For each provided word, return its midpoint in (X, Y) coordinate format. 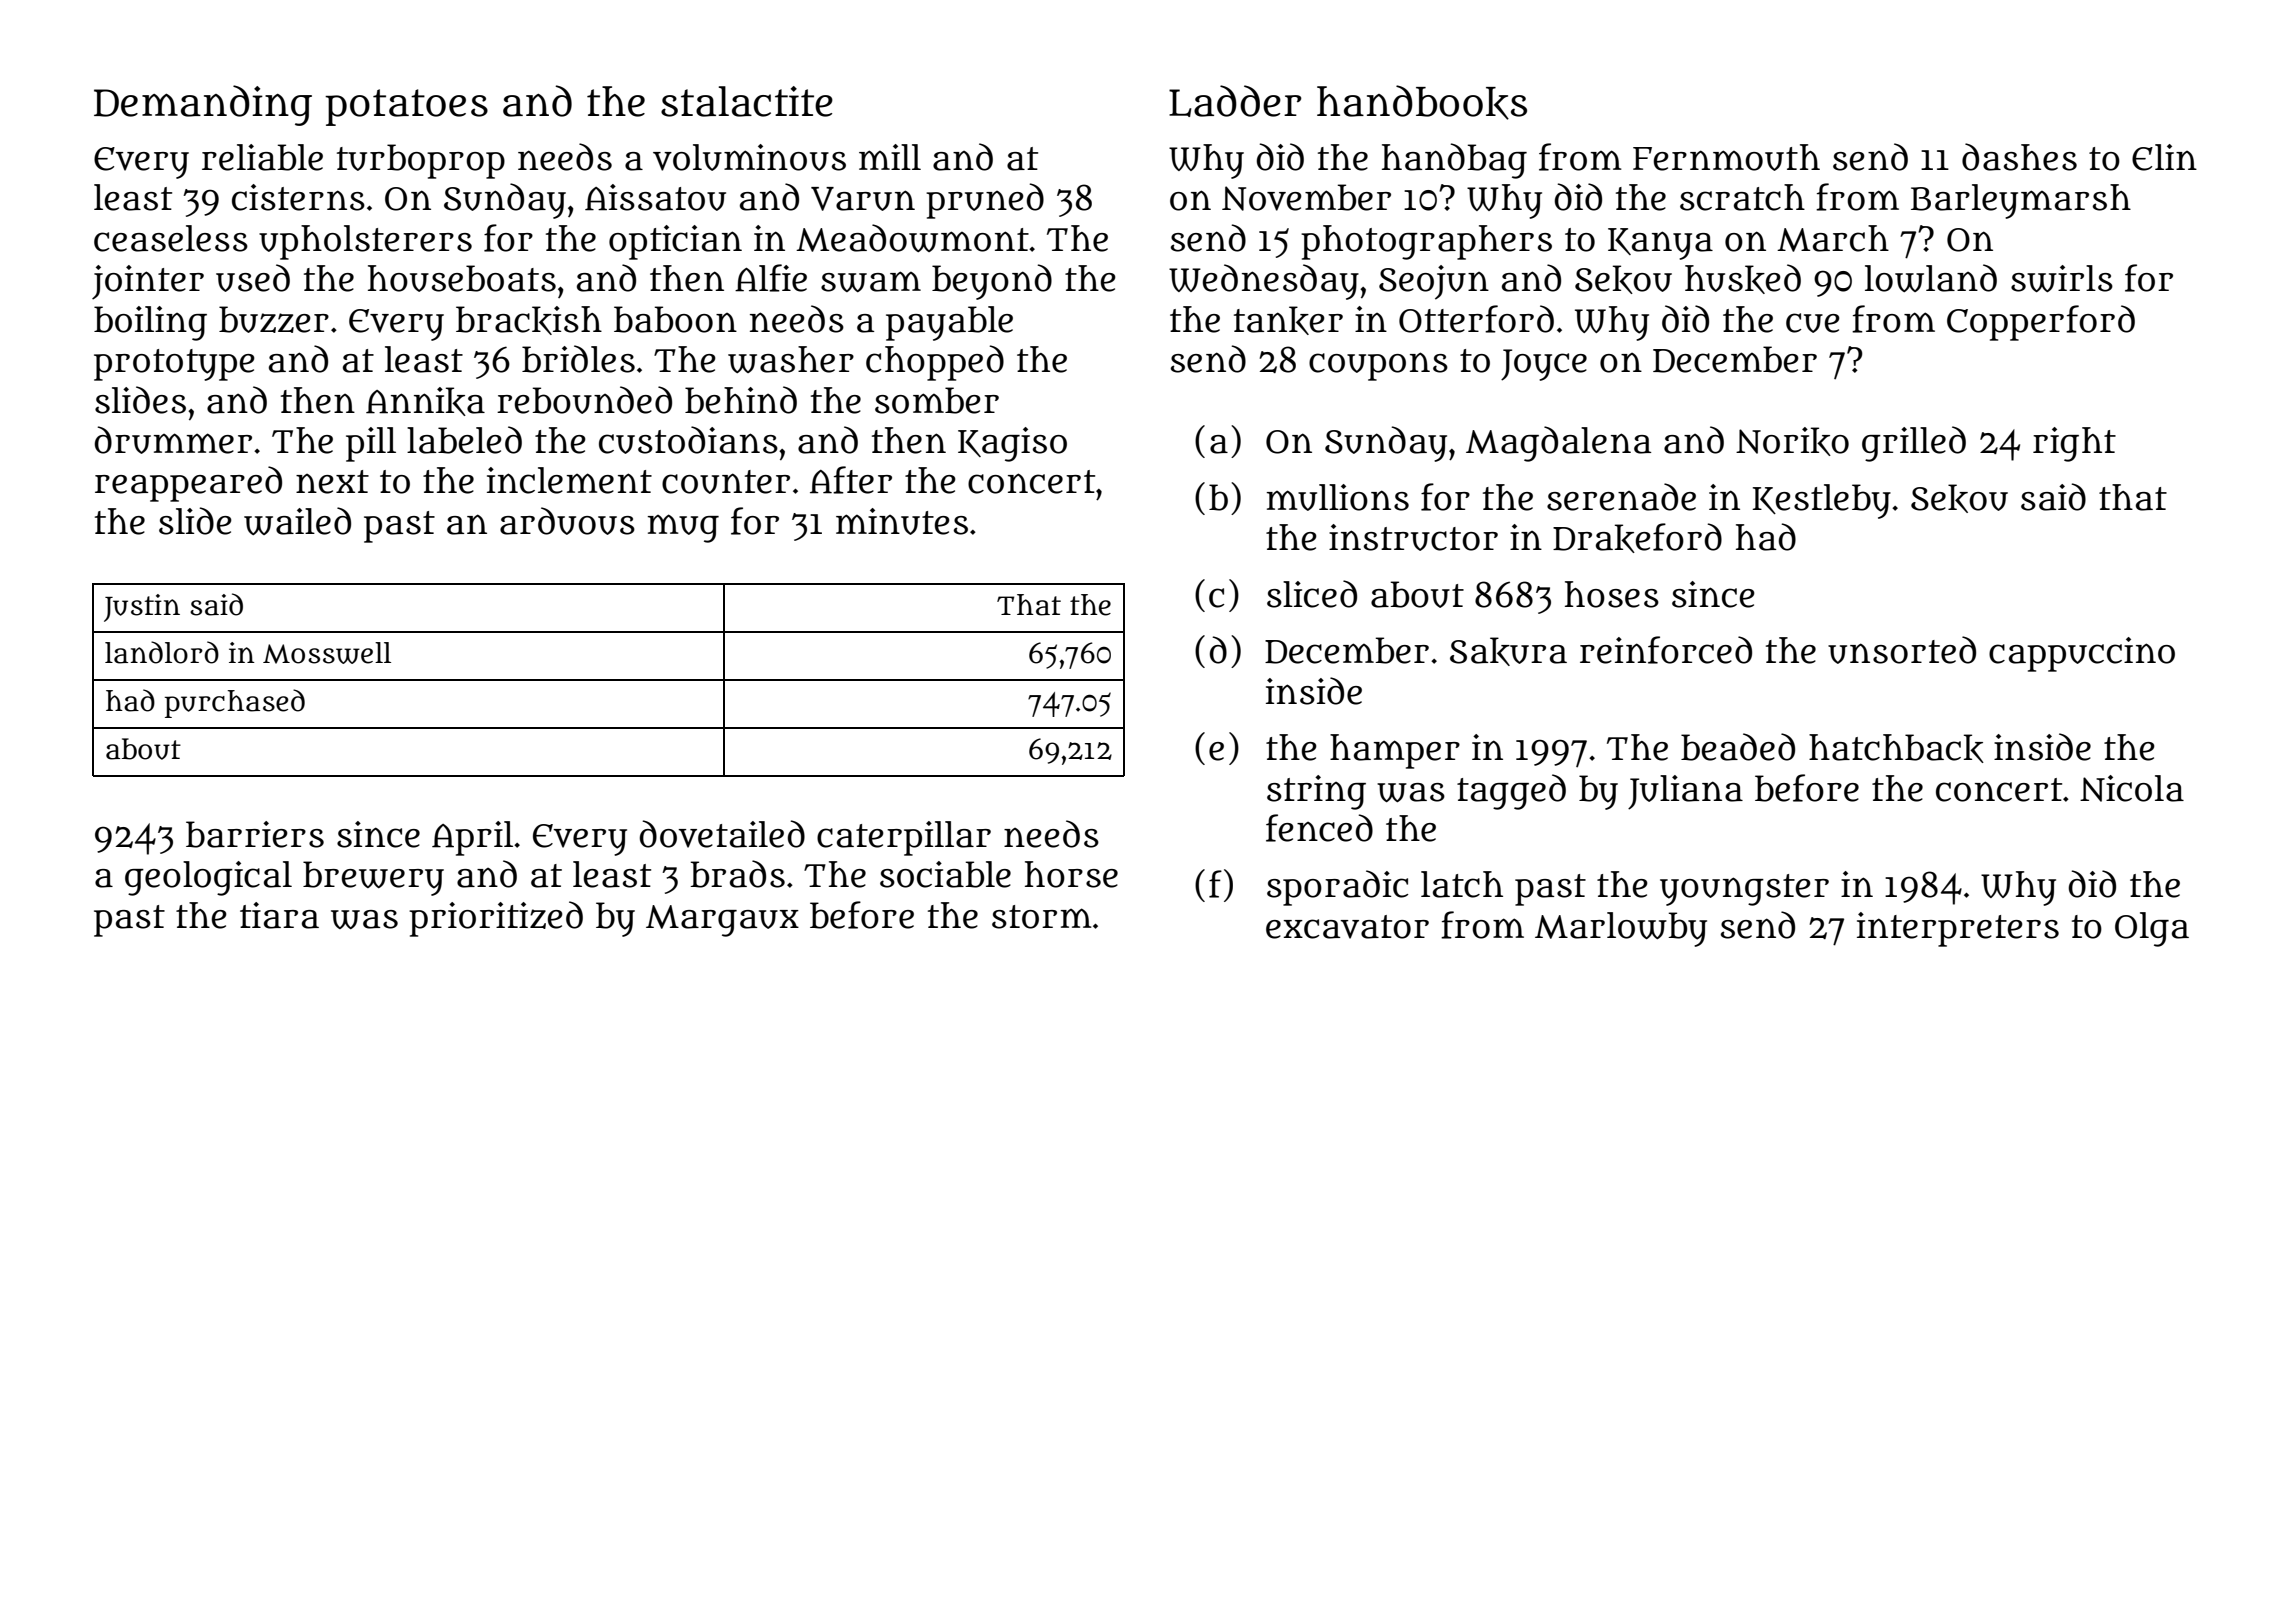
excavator (1347, 927)
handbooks (1422, 102)
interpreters (1958, 929)
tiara (279, 915)
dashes (2019, 157)
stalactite (747, 101)
